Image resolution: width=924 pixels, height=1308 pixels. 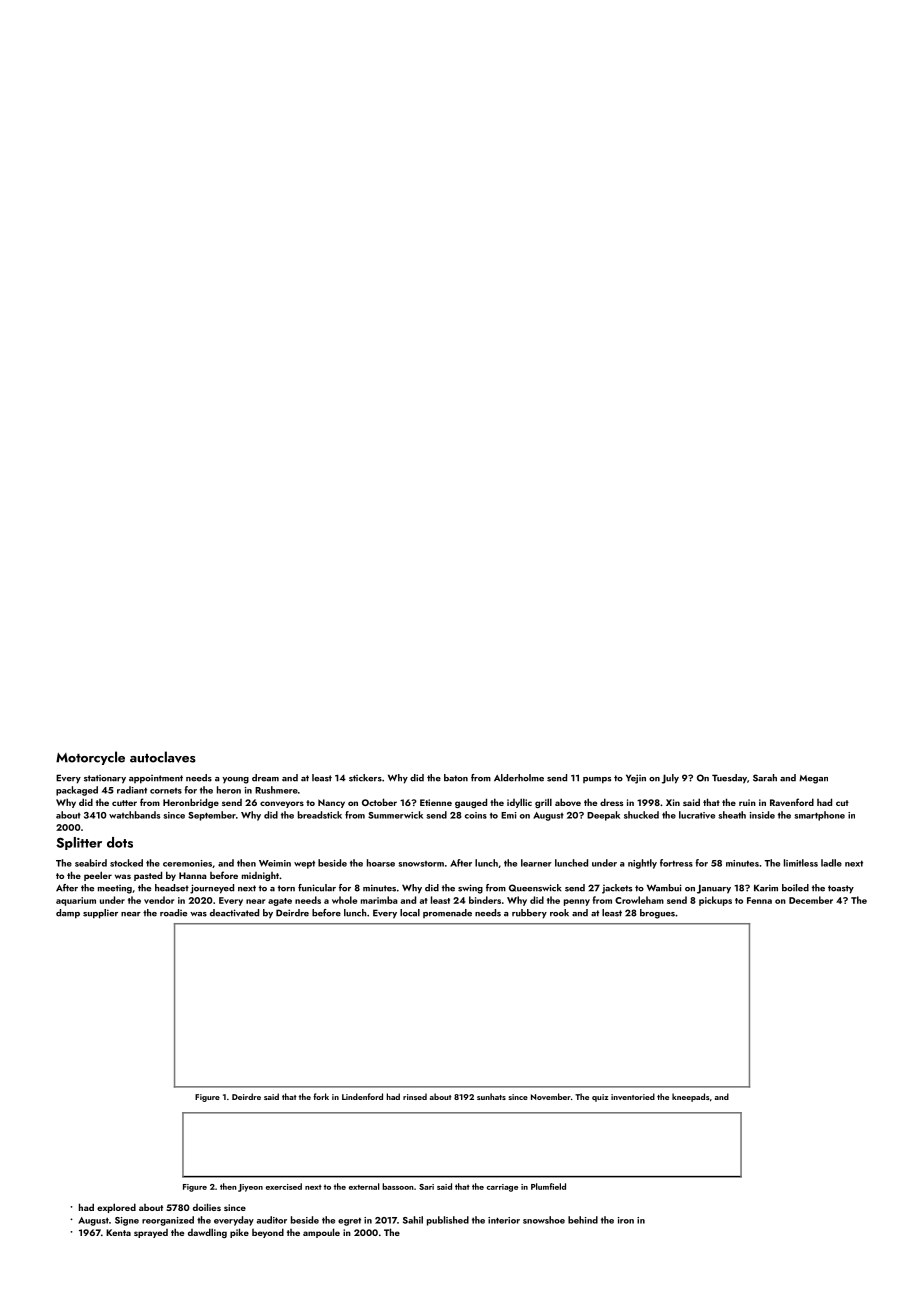 What do you see at coordinates (163, 757) in the screenshot?
I see `autoclaves` at bounding box center [163, 757].
